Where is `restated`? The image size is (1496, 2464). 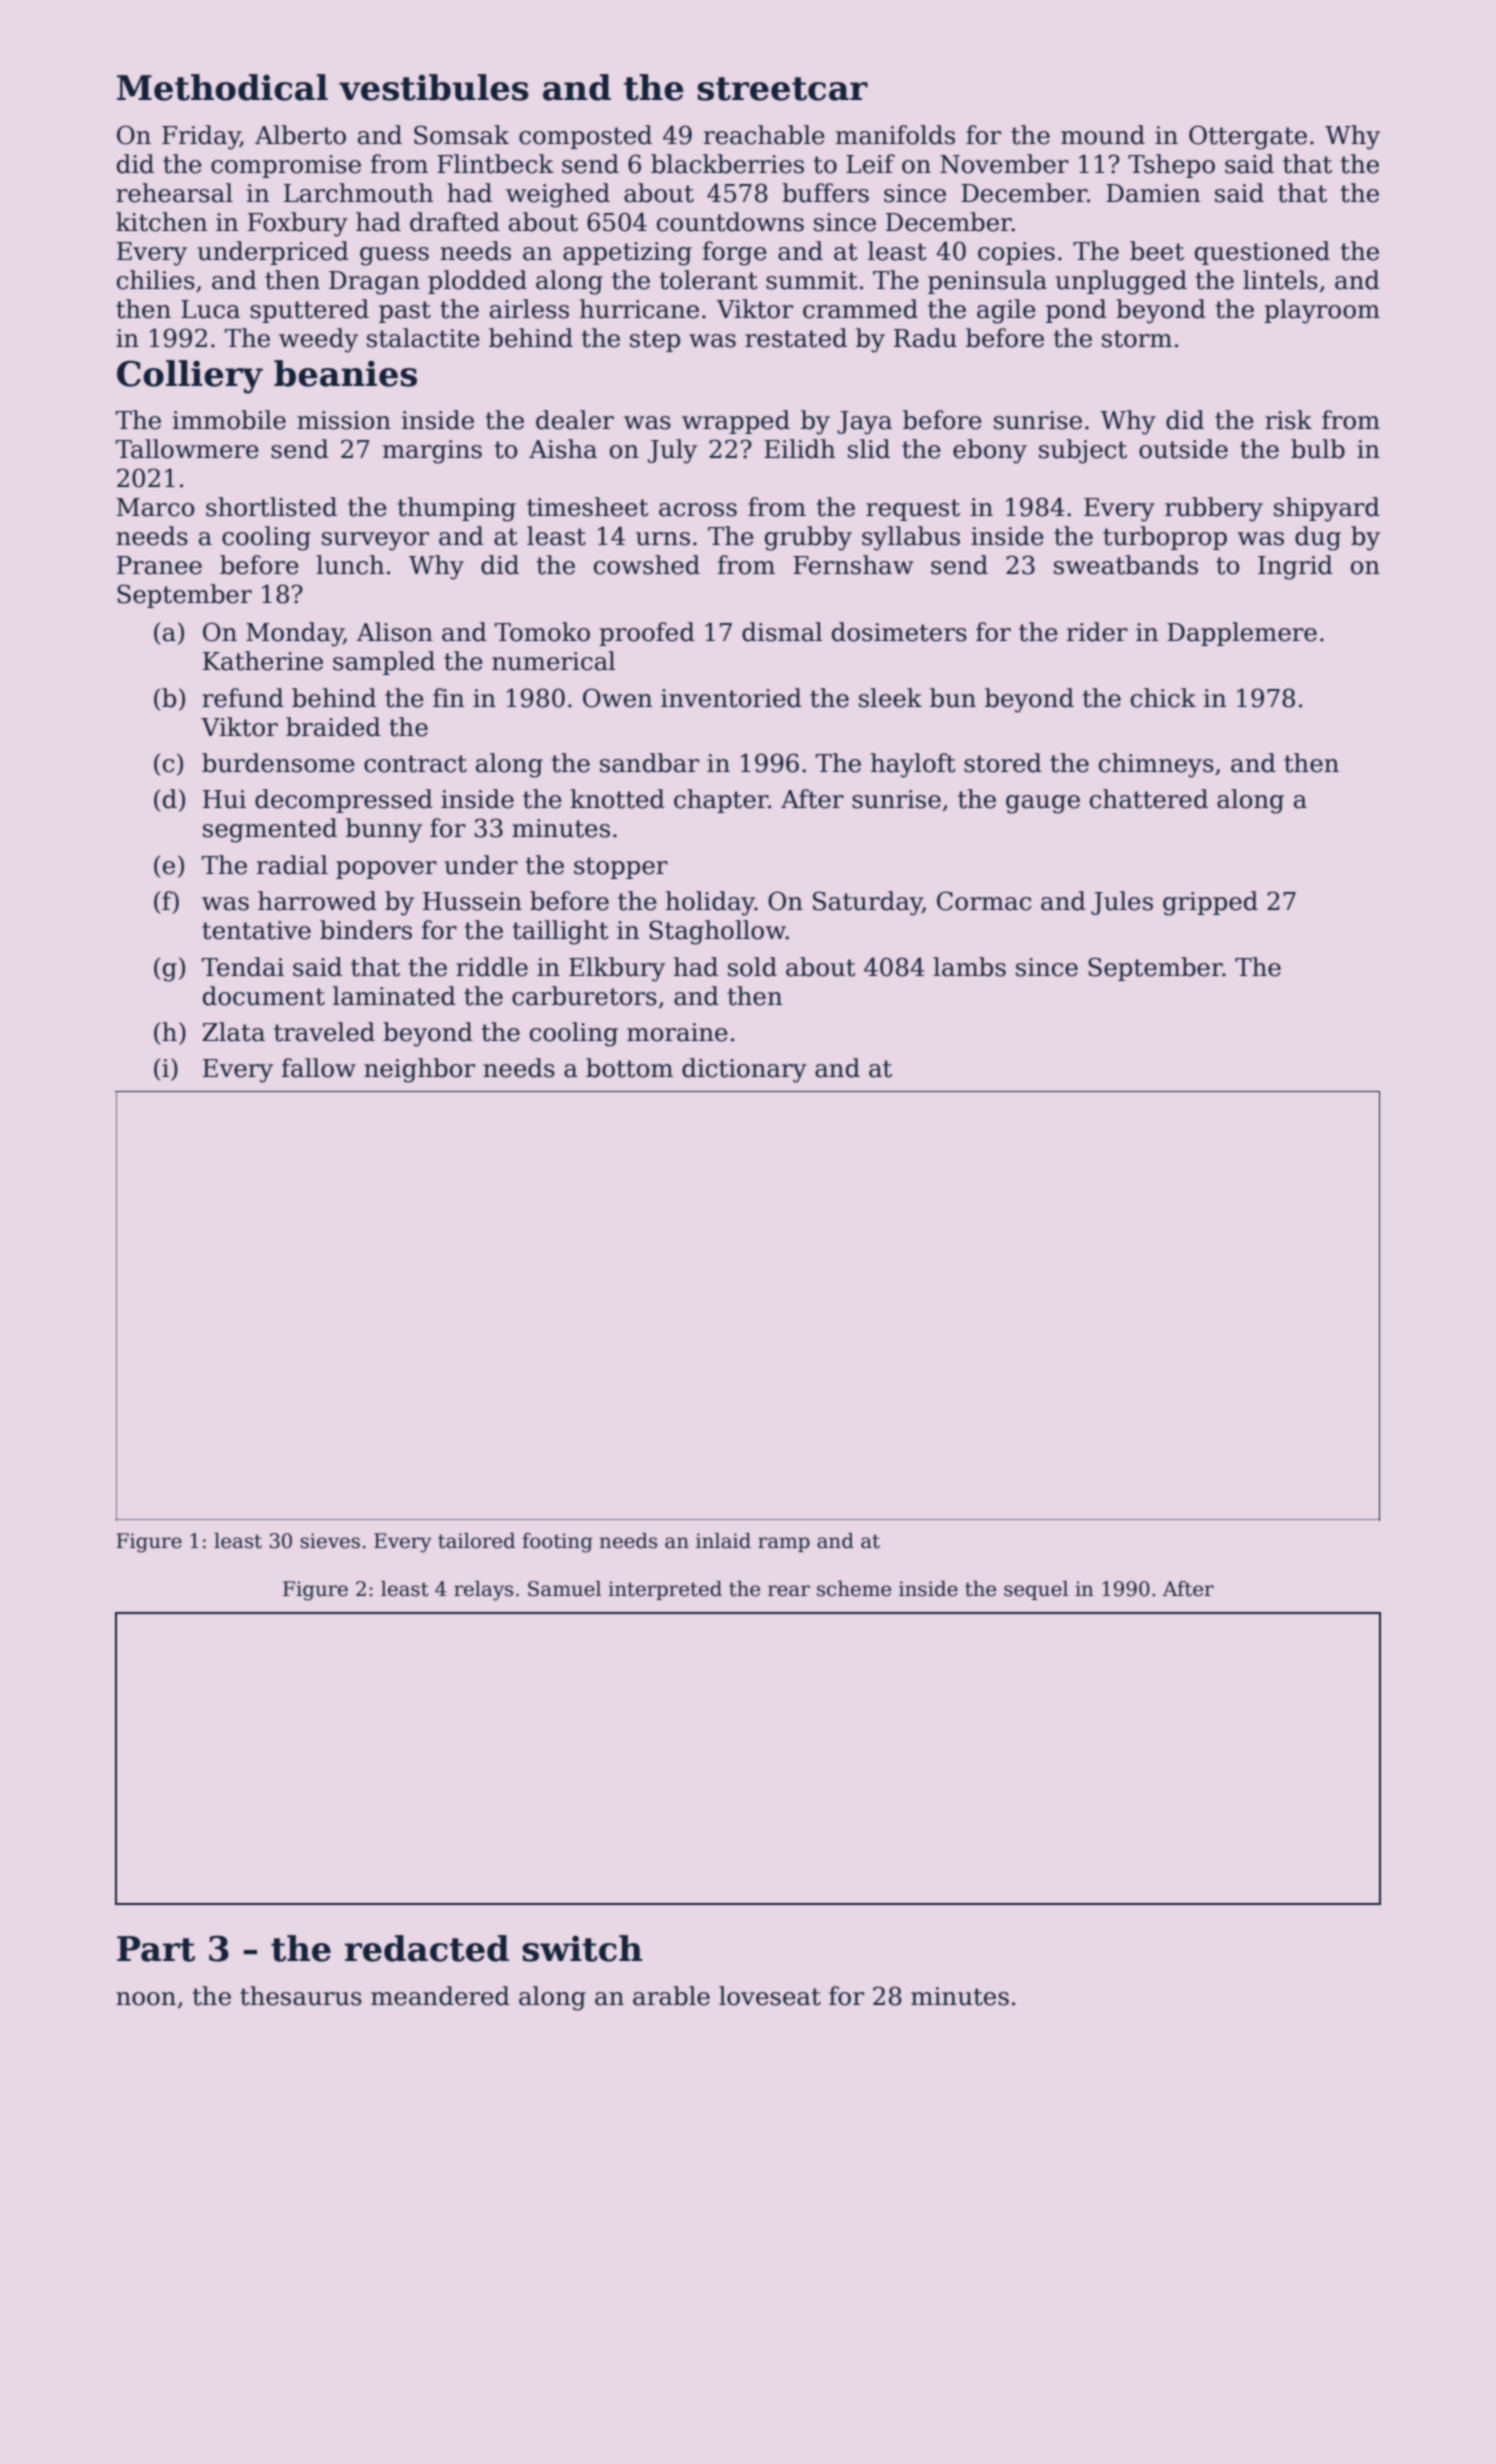
restated is located at coordinates (796, 338).
